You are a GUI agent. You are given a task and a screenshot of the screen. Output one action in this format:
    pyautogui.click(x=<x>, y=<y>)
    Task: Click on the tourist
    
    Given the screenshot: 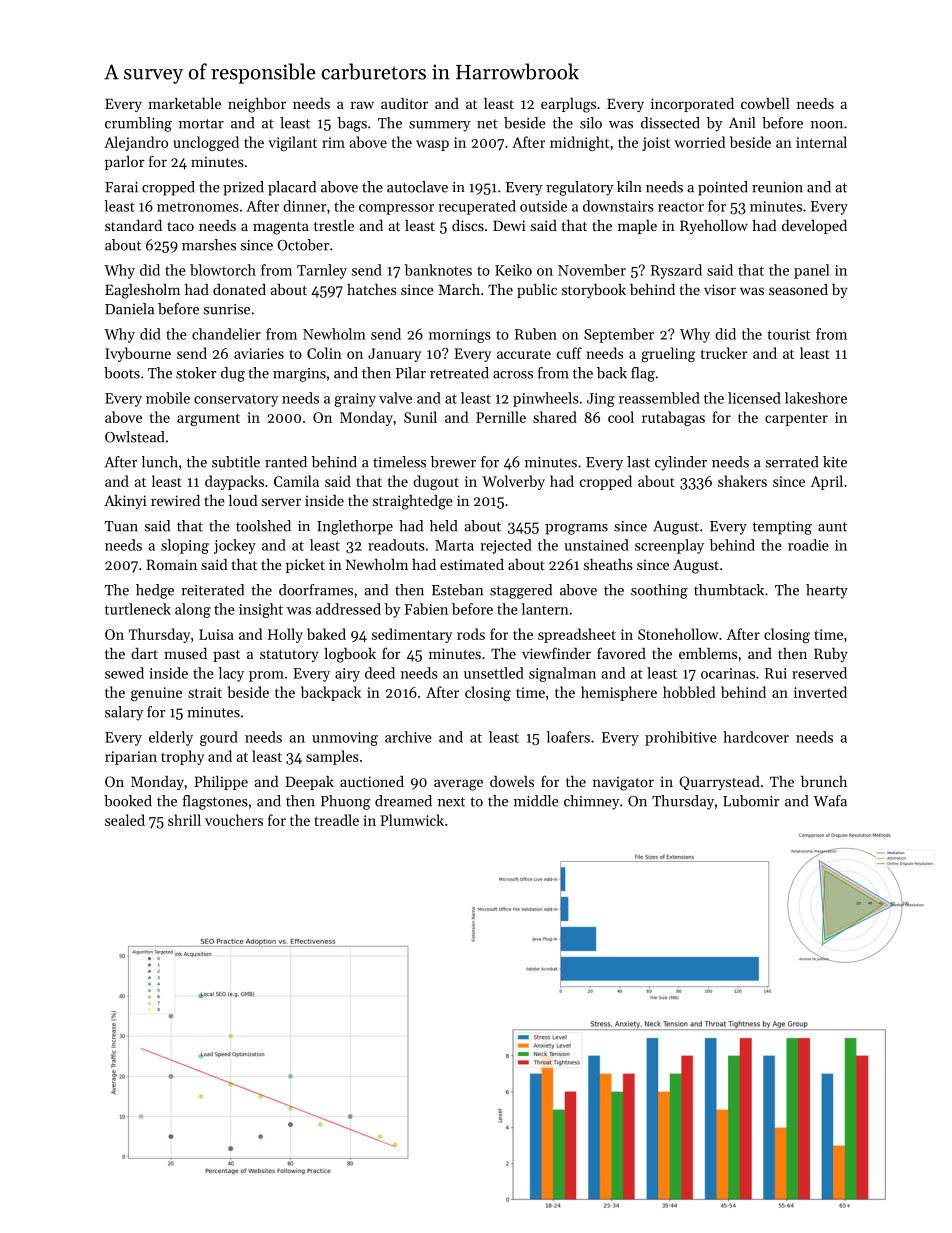 What is the action you would take?
    pyautogui.click(x=788, y=334)
